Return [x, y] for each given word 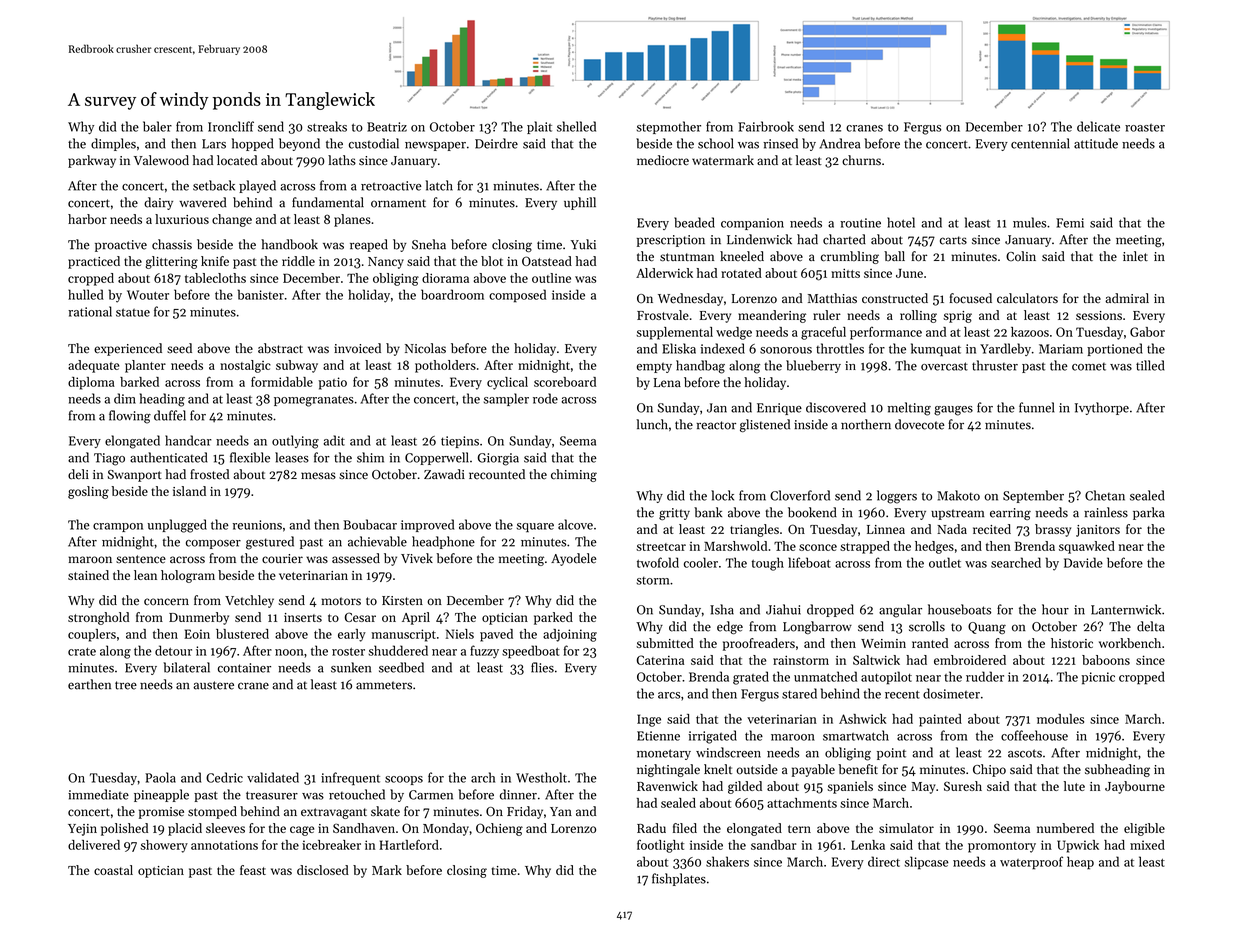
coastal [113, 870]
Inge [649, 720]
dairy [158, 203]
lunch [652, 424]
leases [292, 457]
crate [82, 652]
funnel [1037, 407]
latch [439, 185]
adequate [93, 366]
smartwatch [856, 735]
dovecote [920, 424]
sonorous [786, 350]
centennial [1040, 143]
